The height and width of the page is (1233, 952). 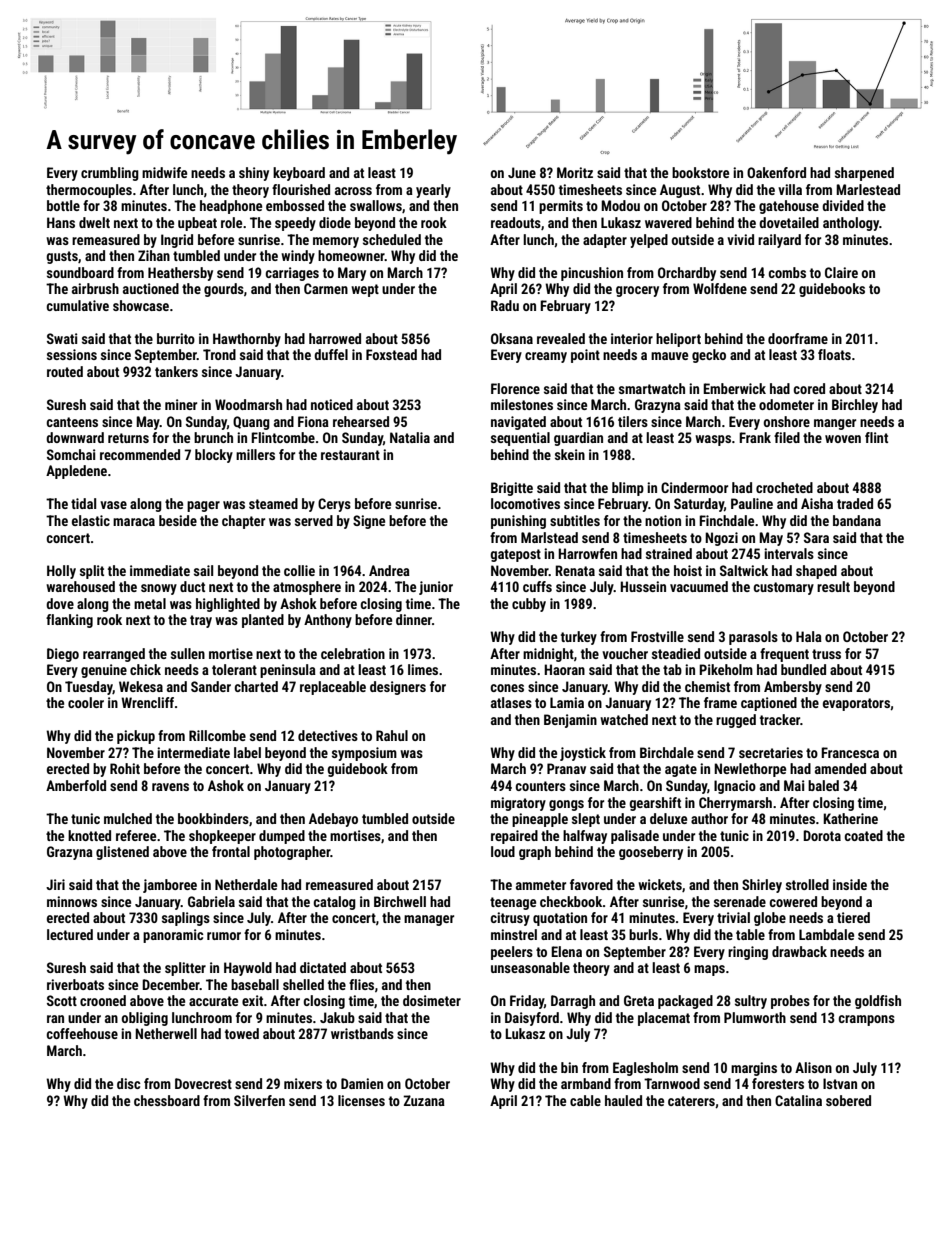 What do you see at coordinates (164, 172) in the page?
I see `midwife` at bounding box center [164, 172].
